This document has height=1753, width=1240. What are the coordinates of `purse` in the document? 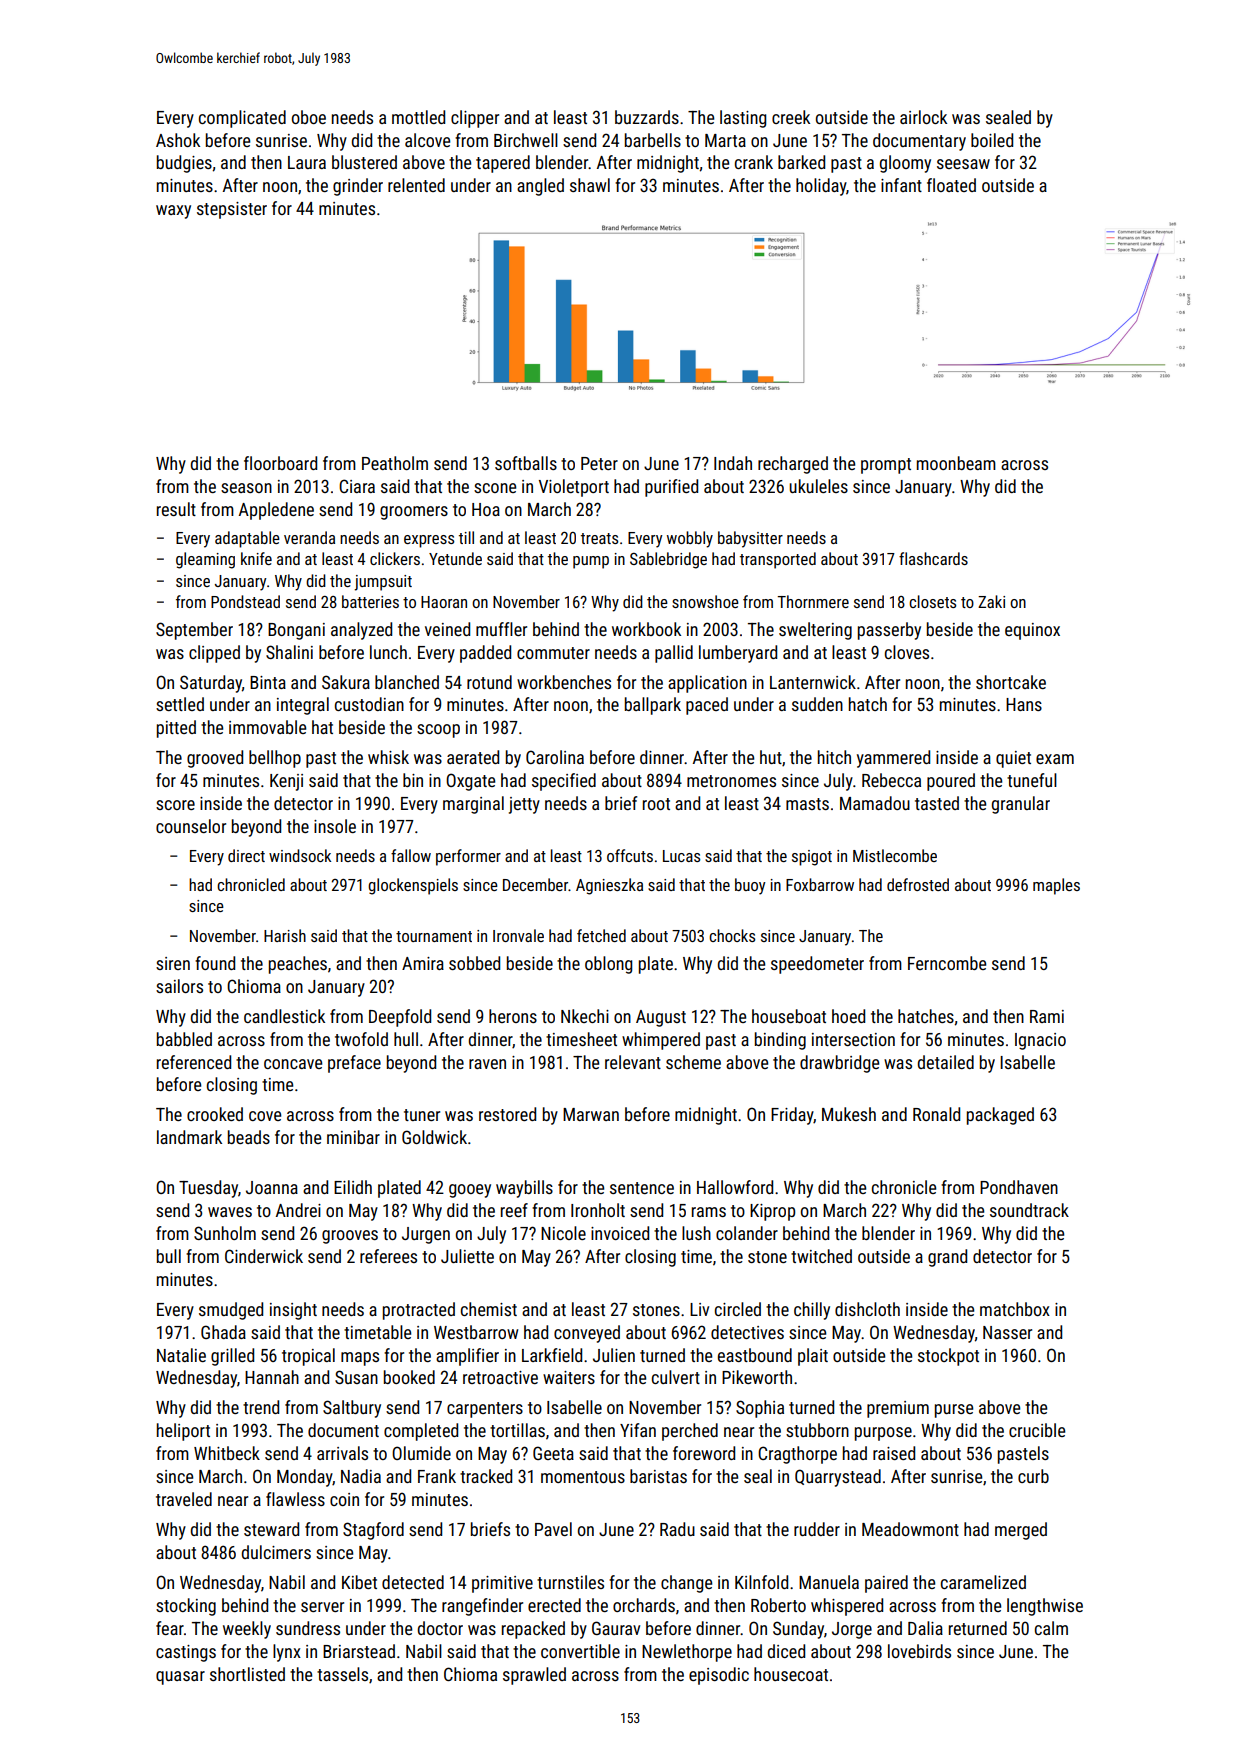 It's located at (954, 1411).
